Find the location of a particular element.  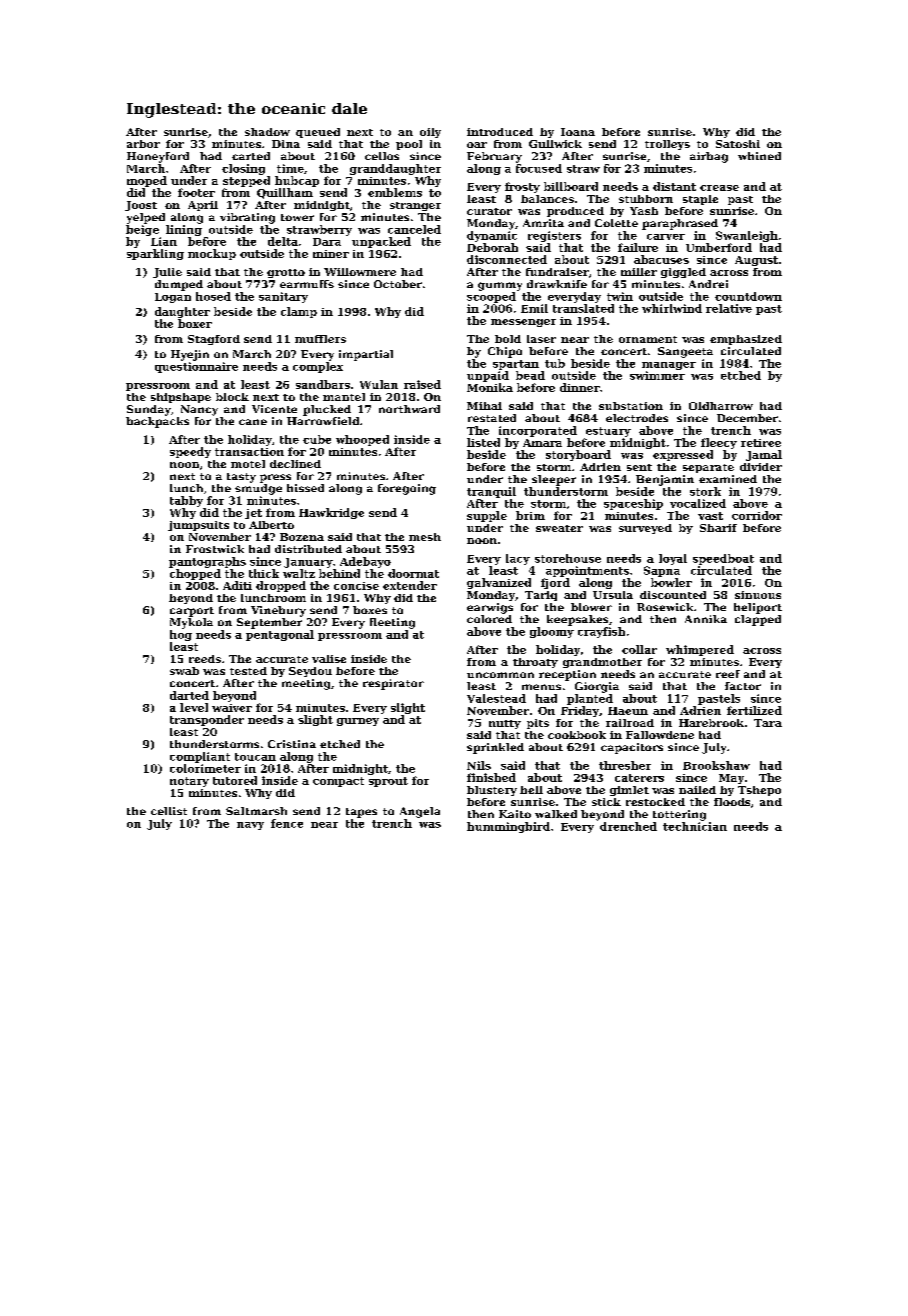

trolleys is located at coordinates (667, 145).
